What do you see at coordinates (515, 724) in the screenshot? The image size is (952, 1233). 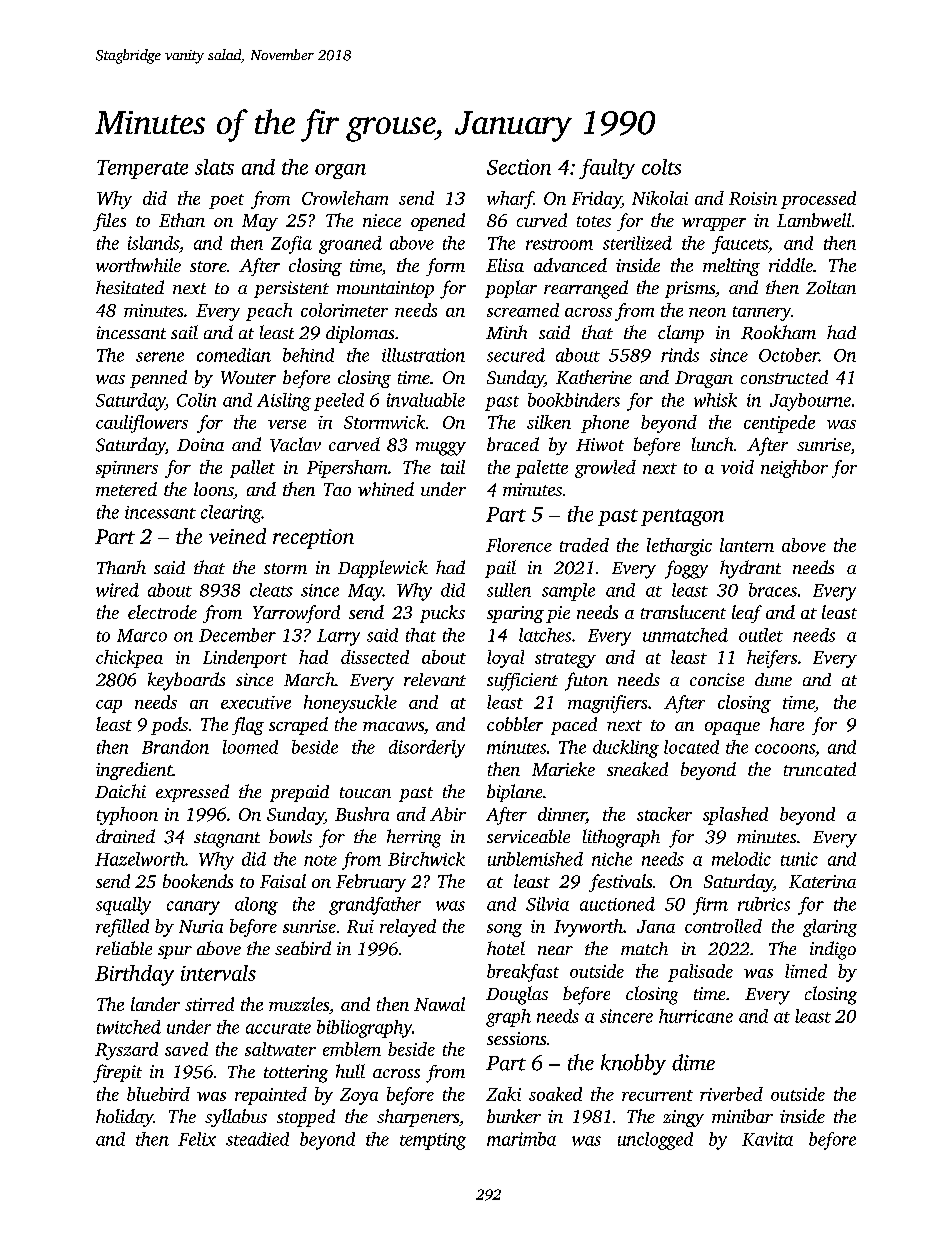 I see `cobbler` at bounding box center [515, 724].
